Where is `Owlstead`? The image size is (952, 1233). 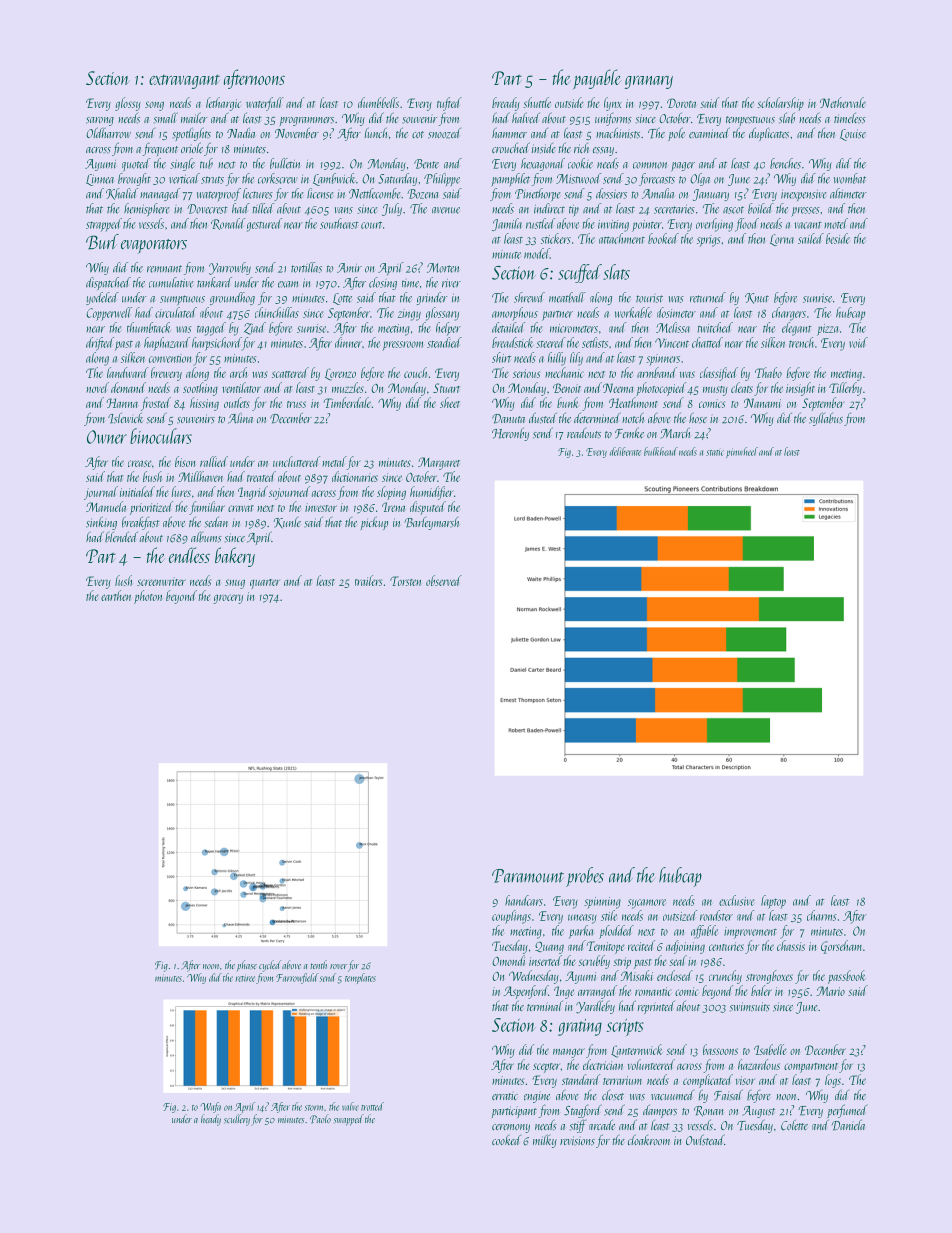 Owlstead is located at coordinates (705, 1140).
